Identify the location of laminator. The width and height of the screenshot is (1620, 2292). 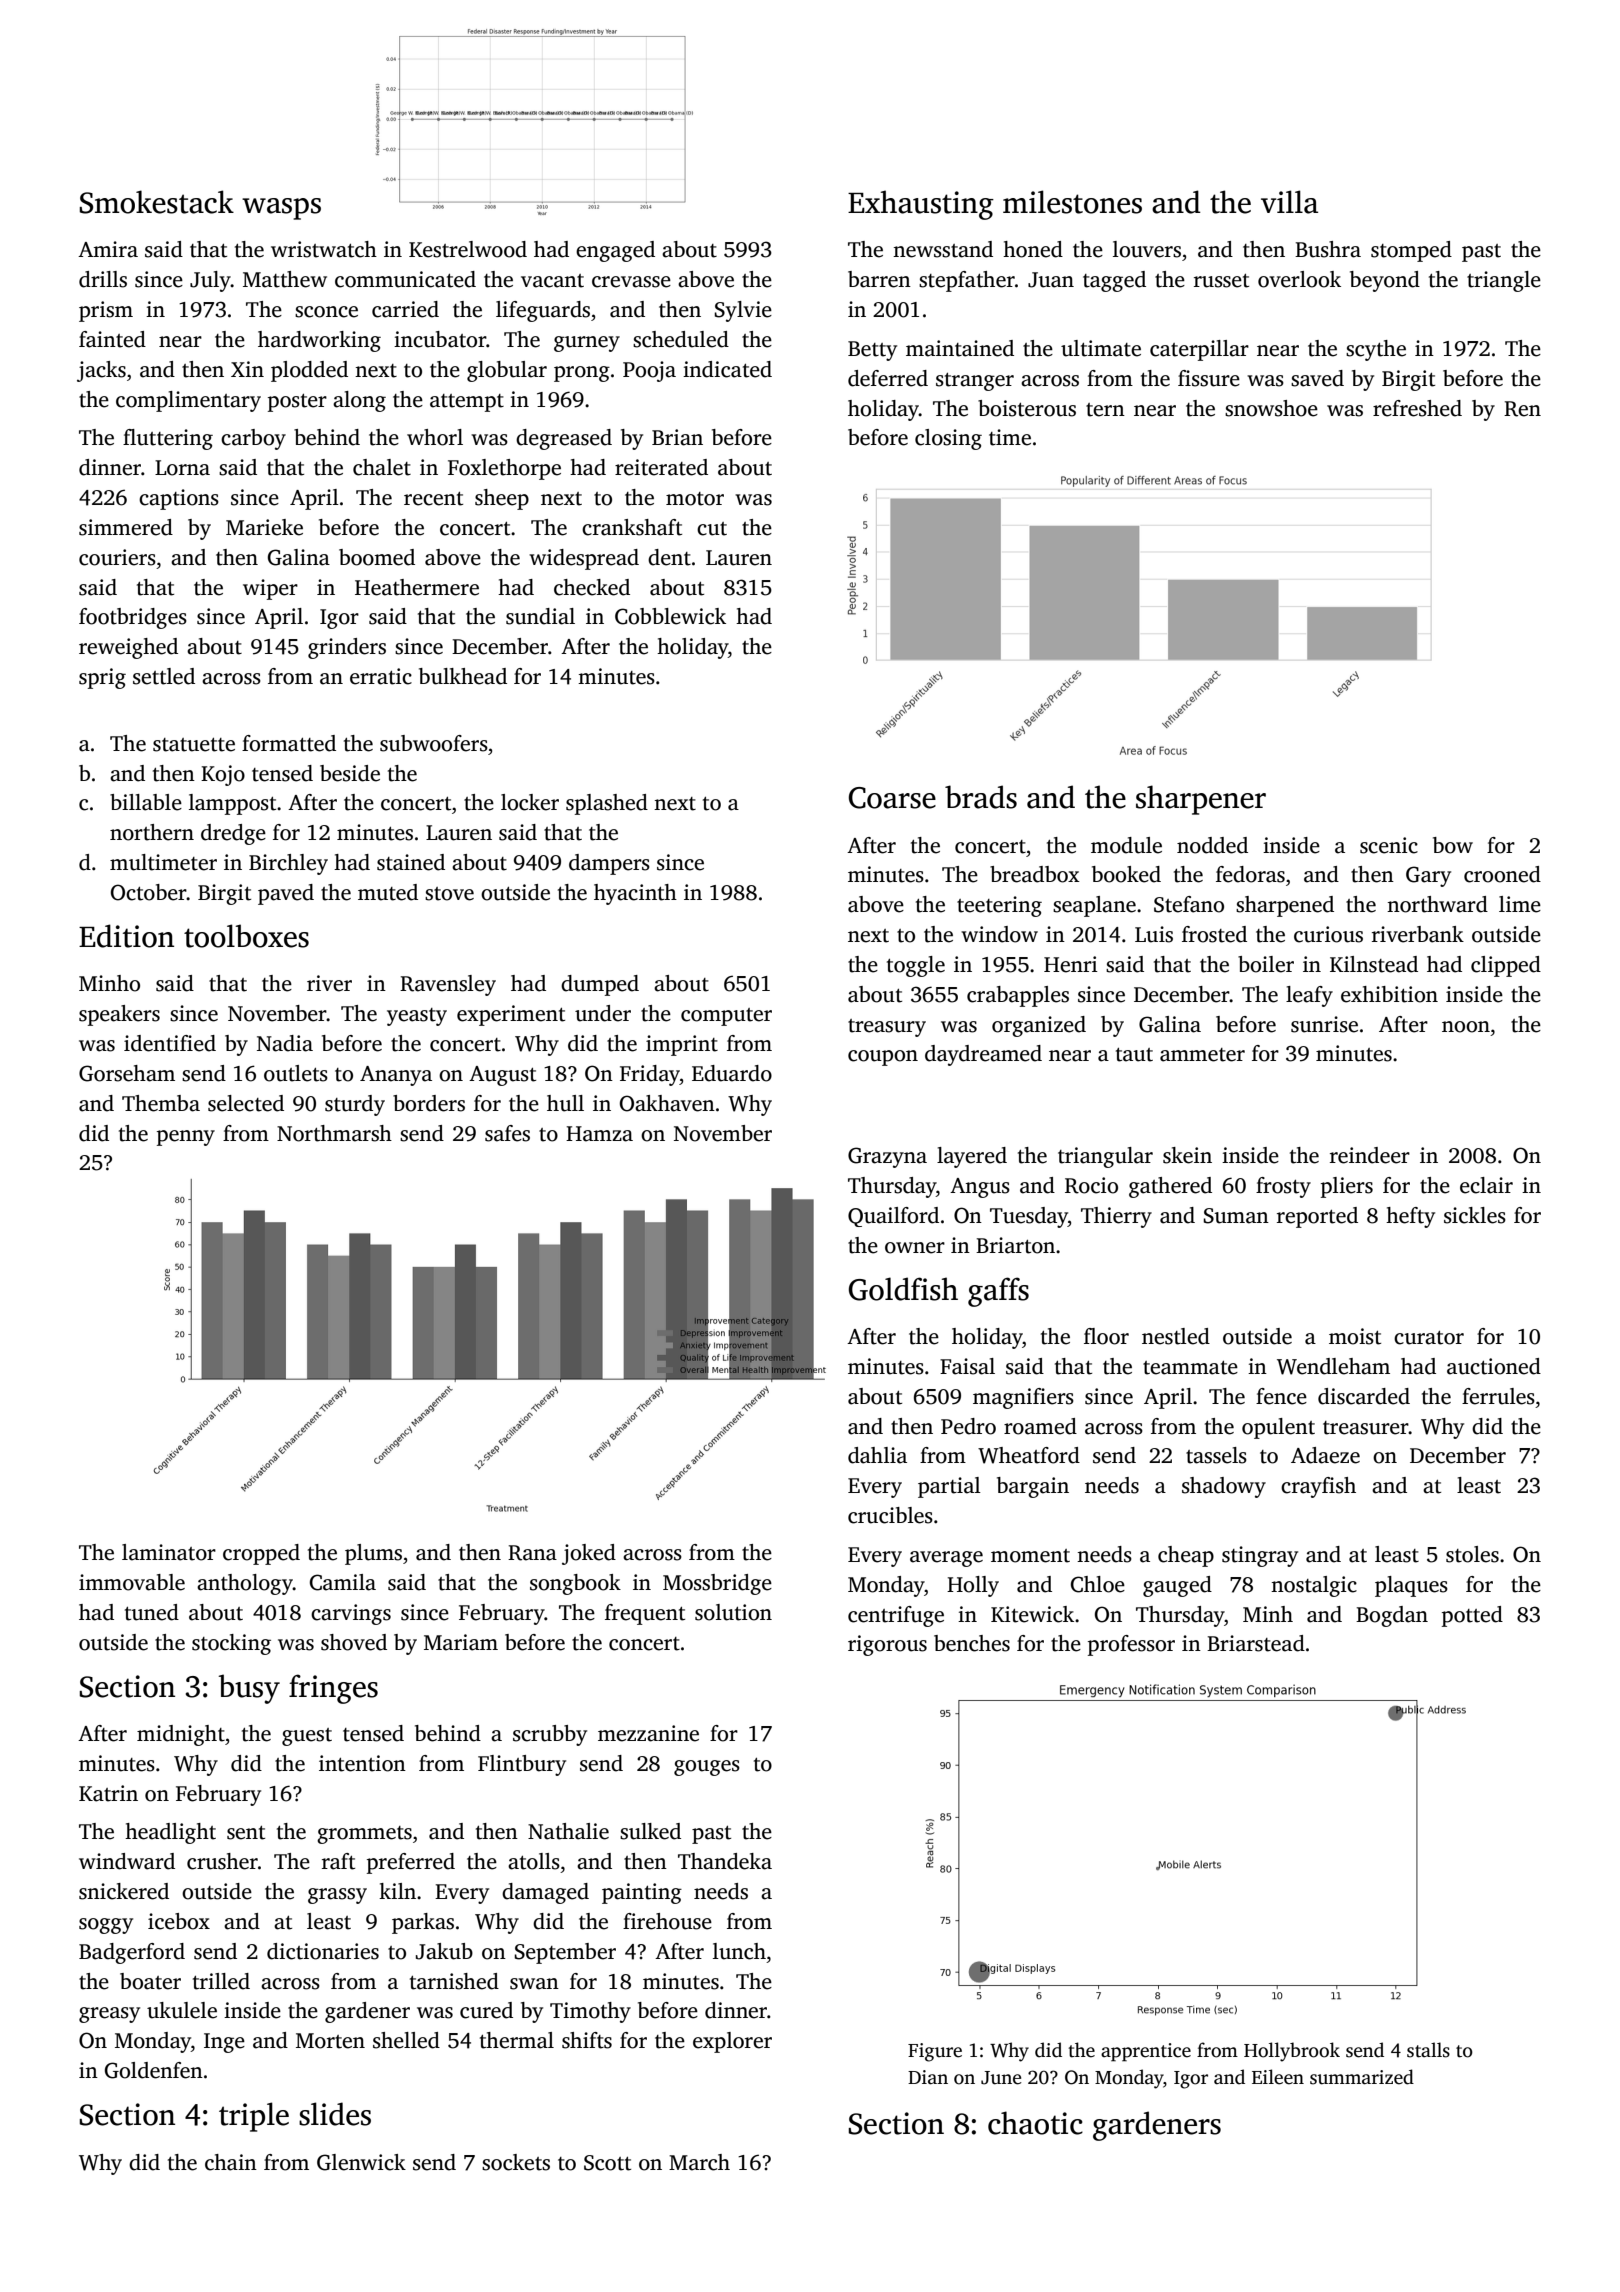
(169, 1552).
